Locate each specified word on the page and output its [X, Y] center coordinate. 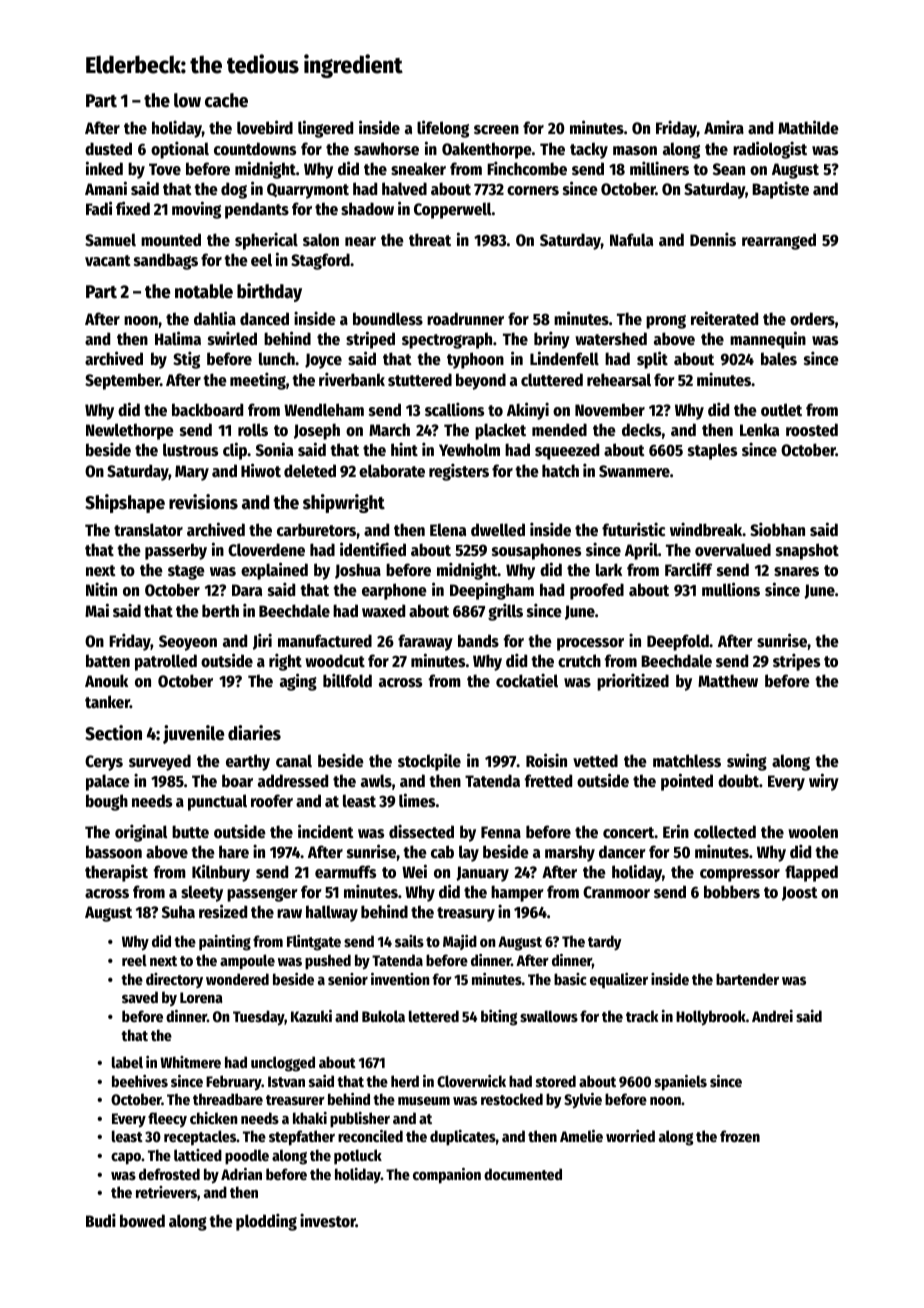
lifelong [443, 129]
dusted [108, 149]
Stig [186, 360]
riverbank [352, 379]
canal [294, 761]
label [127, 1062]
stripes [796, 662]
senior [348, 979]
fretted [548, 781]
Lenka [759, 429]
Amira [724, 127]
